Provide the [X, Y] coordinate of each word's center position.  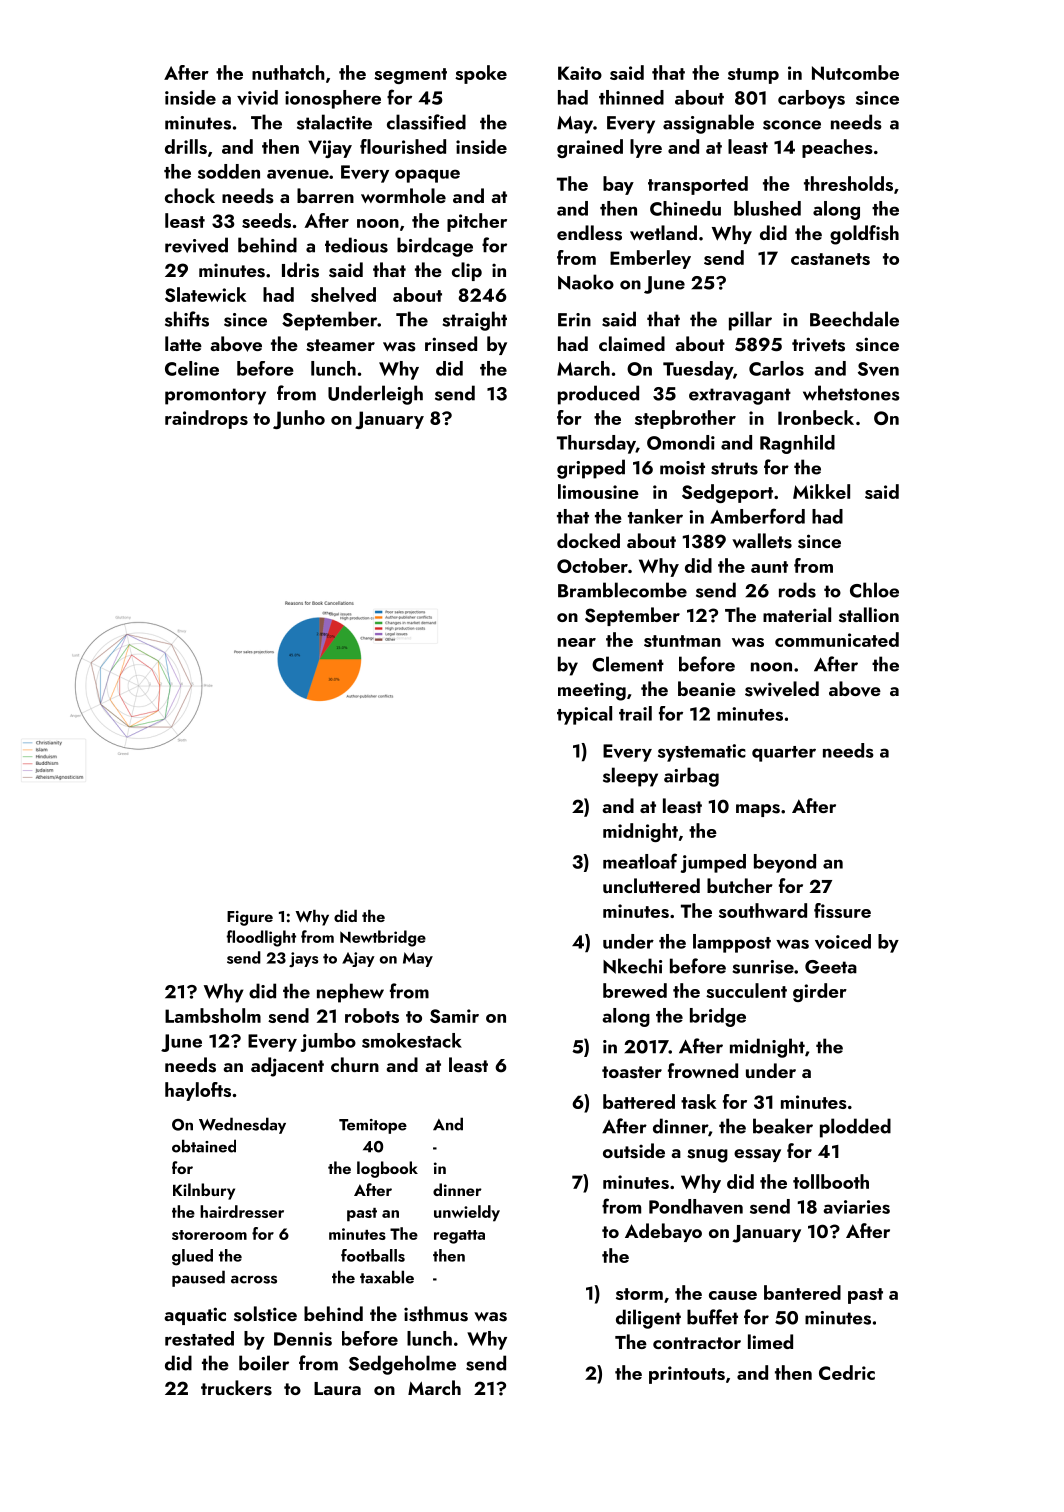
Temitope [373, 1126]
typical [584, 715]
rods [797, 590]
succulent [746, 990]
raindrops [206, 419]
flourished [403, 146]
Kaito [580, 73]
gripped [591, 469]
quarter [784, 754]
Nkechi [632, 966]
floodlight [261, 938]
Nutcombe [855, 72]
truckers [236, 1388]
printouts [687, 1375]
